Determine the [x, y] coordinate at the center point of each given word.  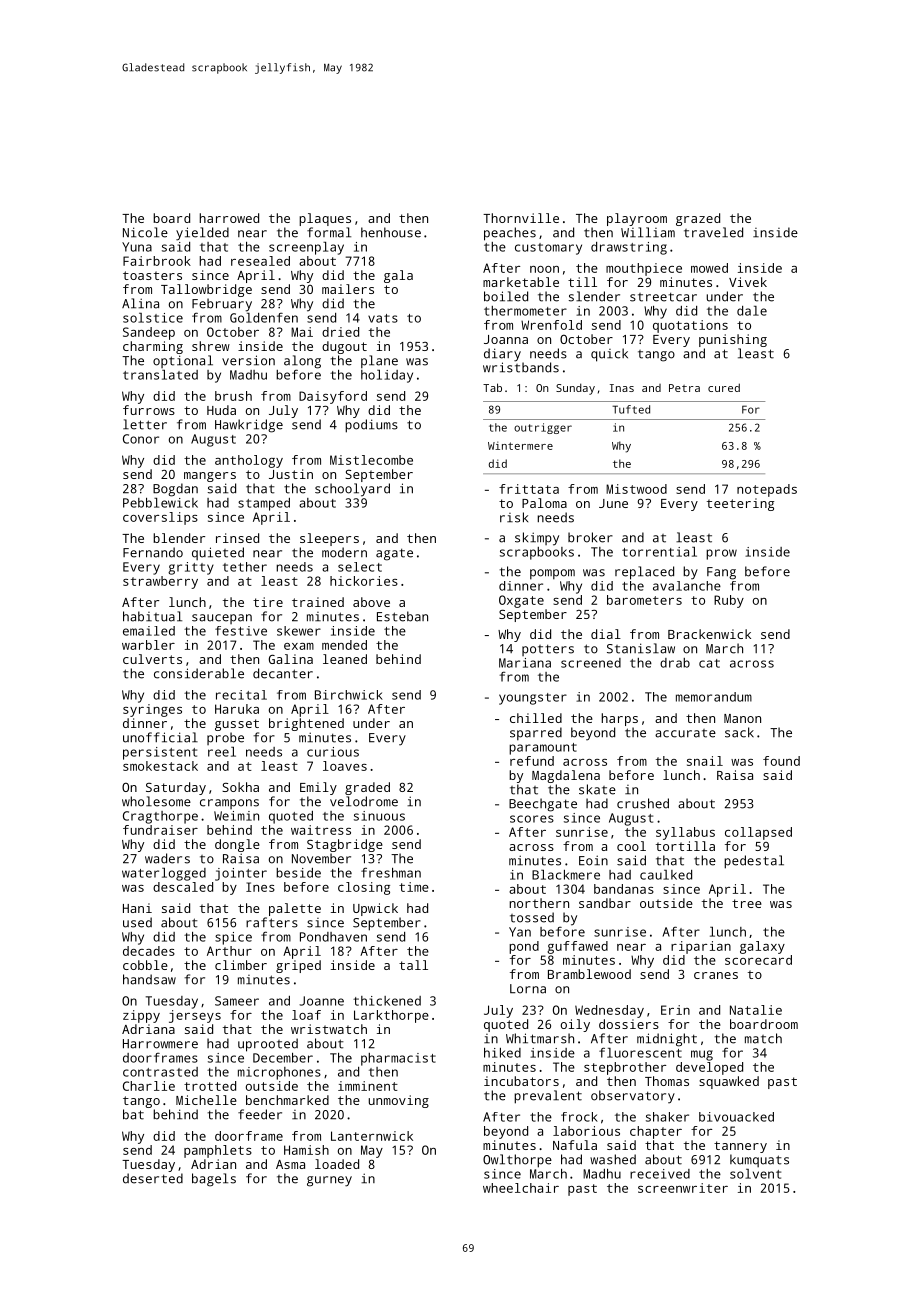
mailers [348, 289]
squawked [729, 1082]
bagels [214, 1180]
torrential [659, 552]
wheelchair [521, 1188]
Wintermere [520, 445]
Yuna [137, 247]
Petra [684, 388]
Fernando [153, 552]
